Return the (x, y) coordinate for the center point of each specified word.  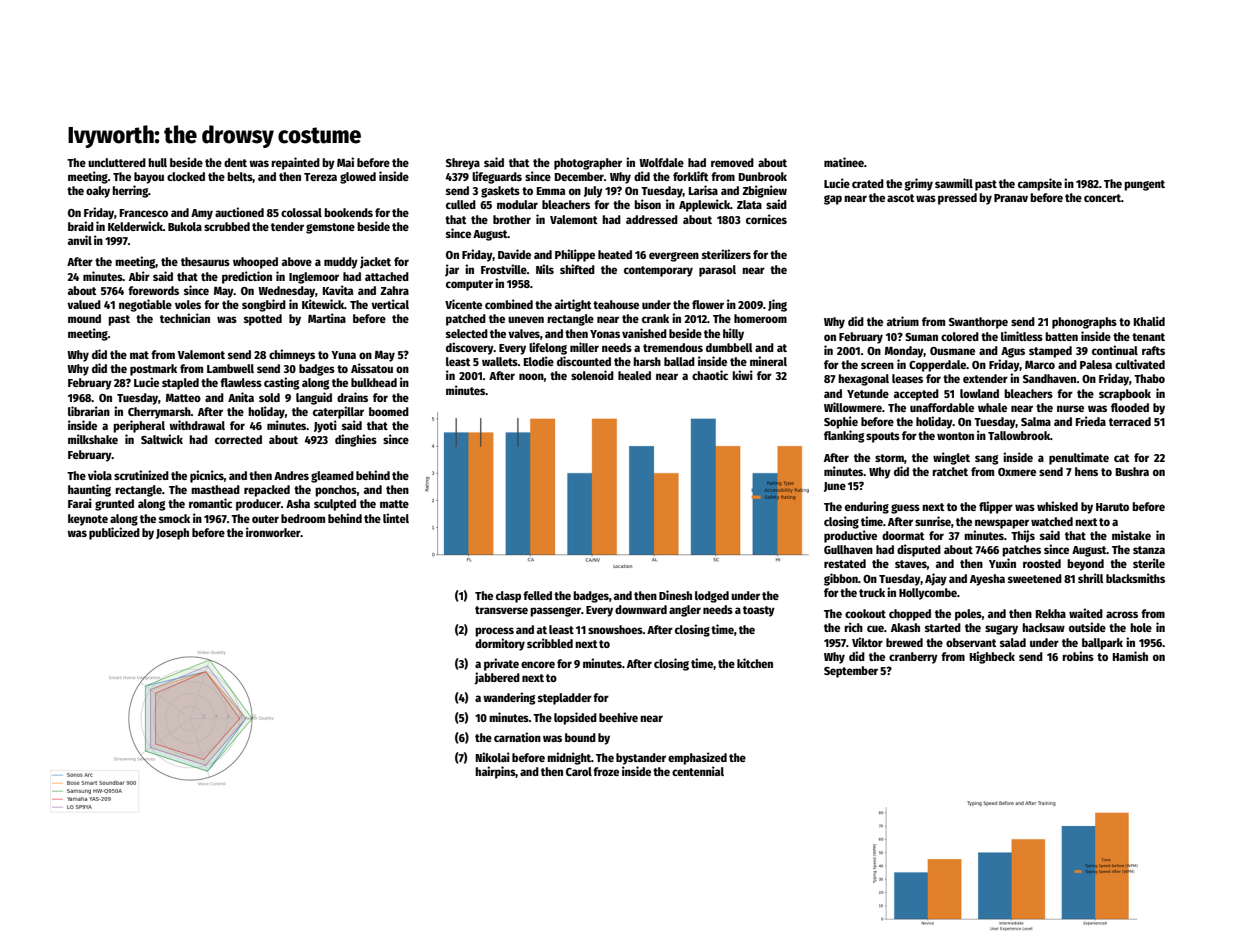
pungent (1144, 185)
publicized (114, 533)
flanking (844, 436)
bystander (641, 759)
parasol (717, 271)
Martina (327, 318)
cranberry (913, 658)
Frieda (1091, 421)
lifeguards (497, 177)
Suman (921, 337)
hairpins (495, 772)
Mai (345, 162)
